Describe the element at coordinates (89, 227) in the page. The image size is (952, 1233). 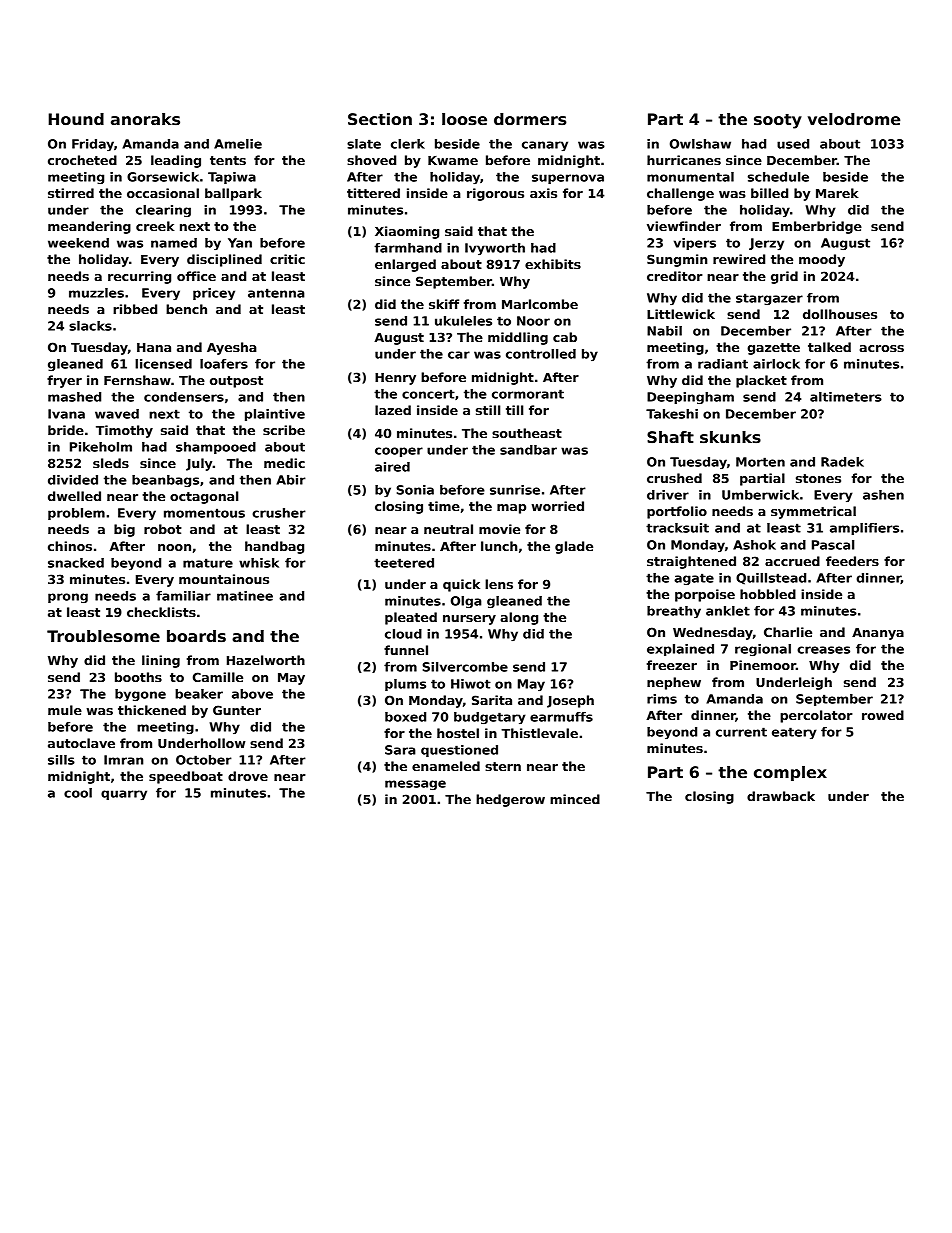
I see `meandering` at that location.
